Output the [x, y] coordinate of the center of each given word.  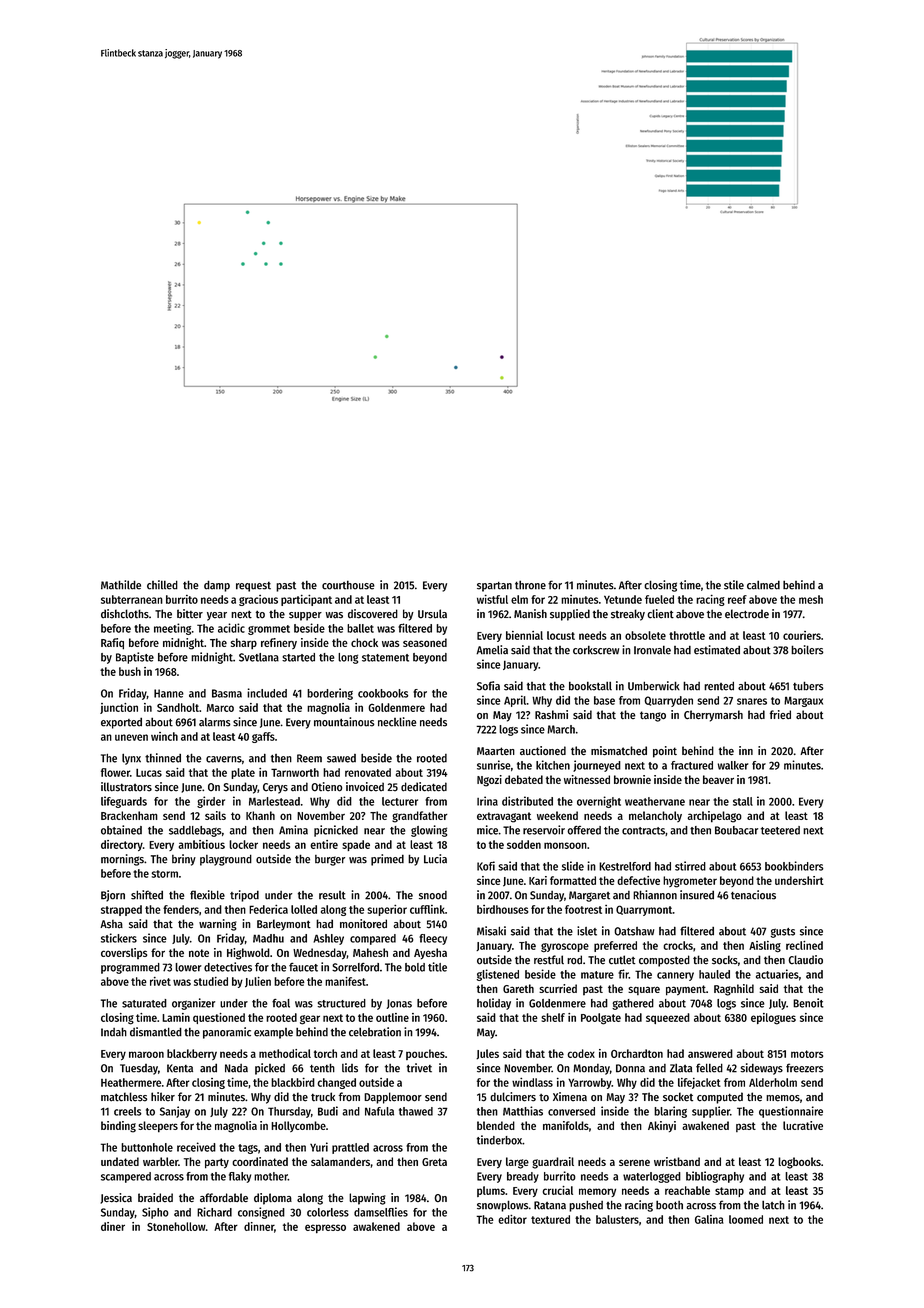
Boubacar [736, 830]
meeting [172, 629]
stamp [729, 1192]
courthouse [348, 585]
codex [581, 1053]
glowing [429, 831]
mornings [122, 860]
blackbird [293, 1082]
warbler [160, 1161]
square [644, 990]
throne [530, 585]
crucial [558, 1190]
